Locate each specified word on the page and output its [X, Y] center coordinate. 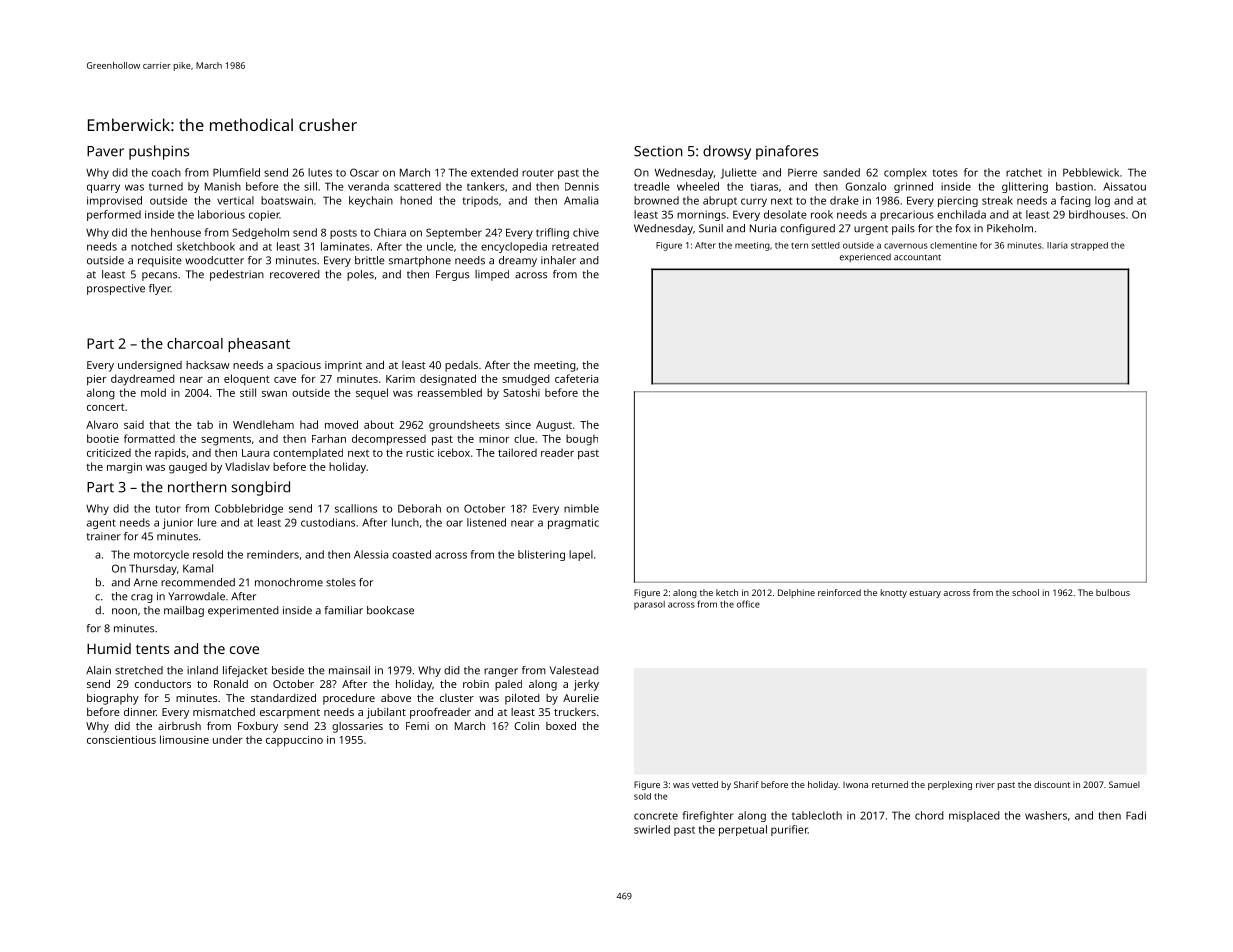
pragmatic [573, 523]
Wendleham [263, 424]
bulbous [1113, 592]
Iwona [855, 785]
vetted [705, 784]
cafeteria [576, 378]
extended [494, 172]
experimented [243, 611]
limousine [184, 739]
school [1025, 592]
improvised [114, 201]
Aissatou [1124, 186]
